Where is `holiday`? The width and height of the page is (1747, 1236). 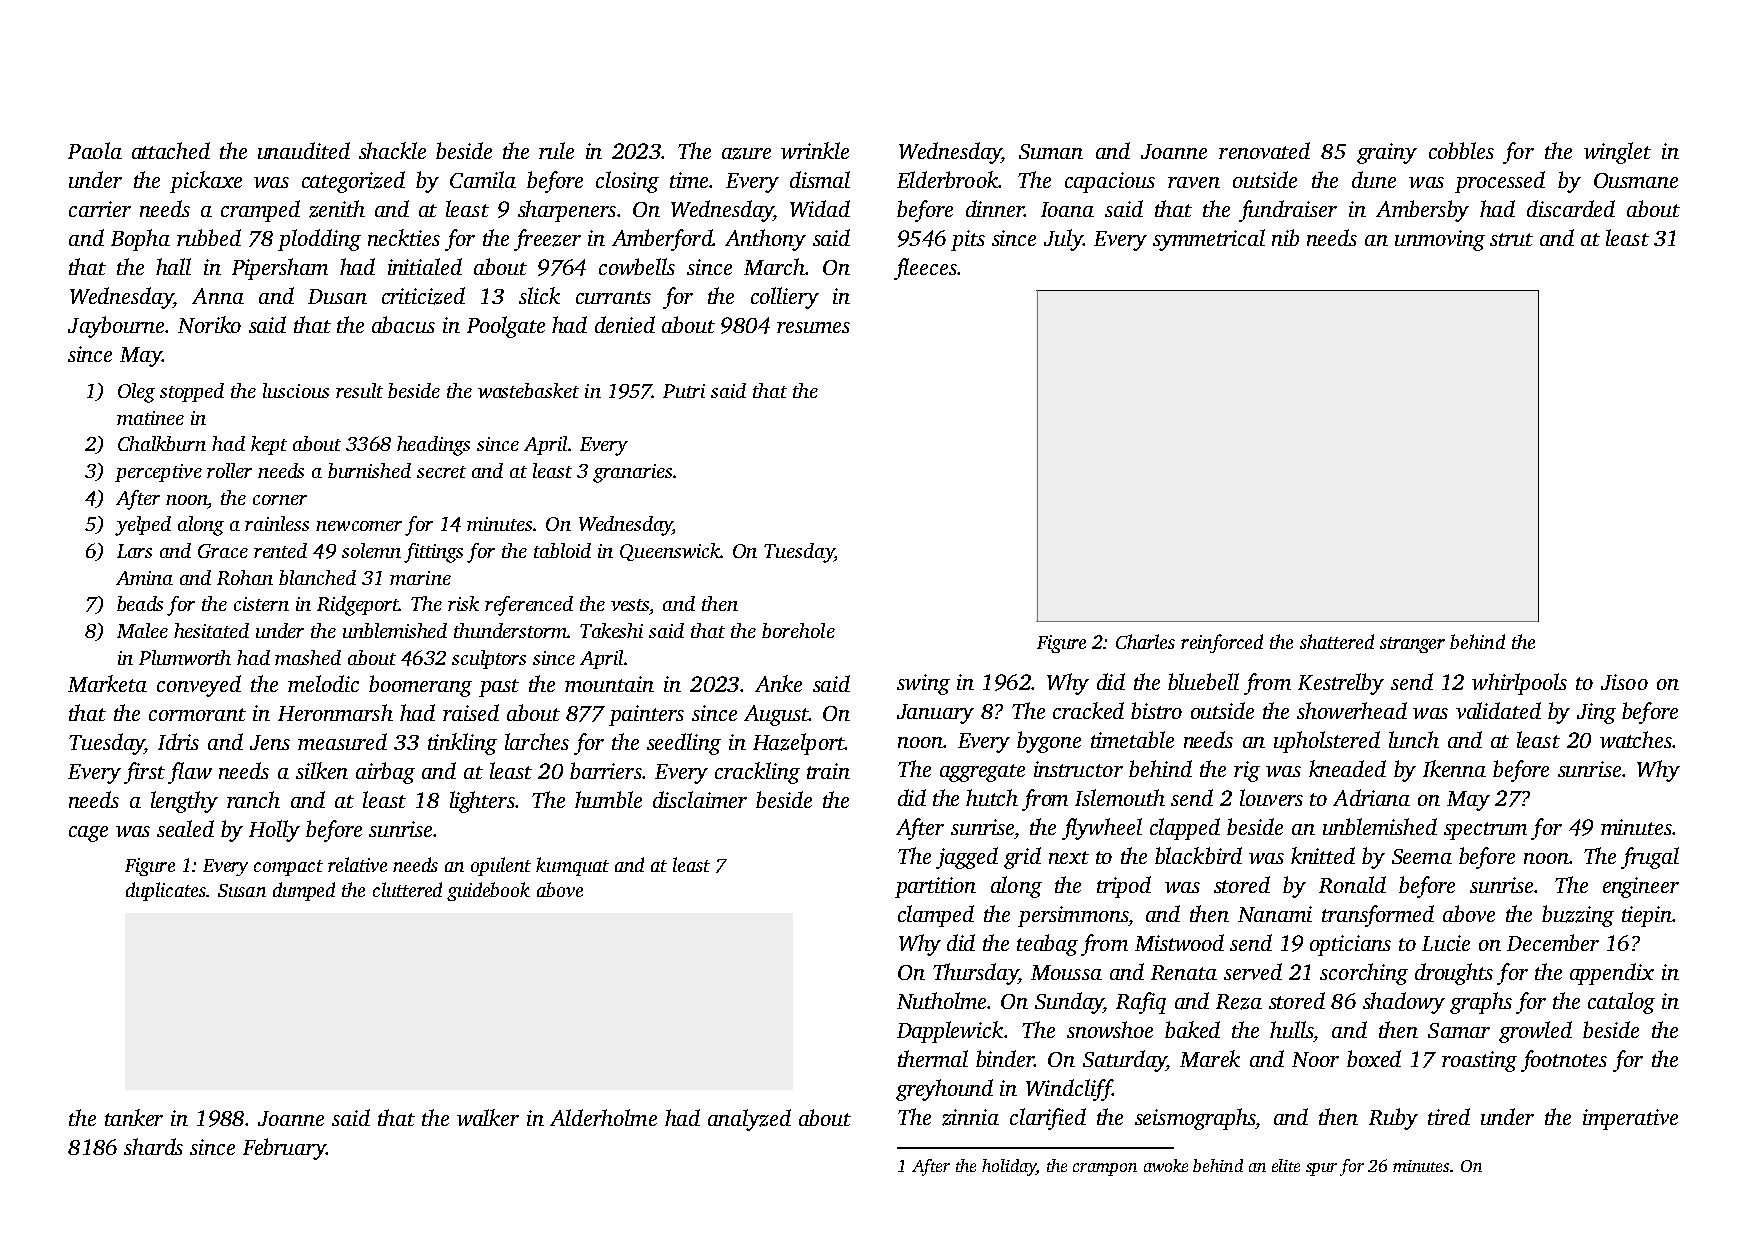
holiday is located at coordinates (1009, 1167).
